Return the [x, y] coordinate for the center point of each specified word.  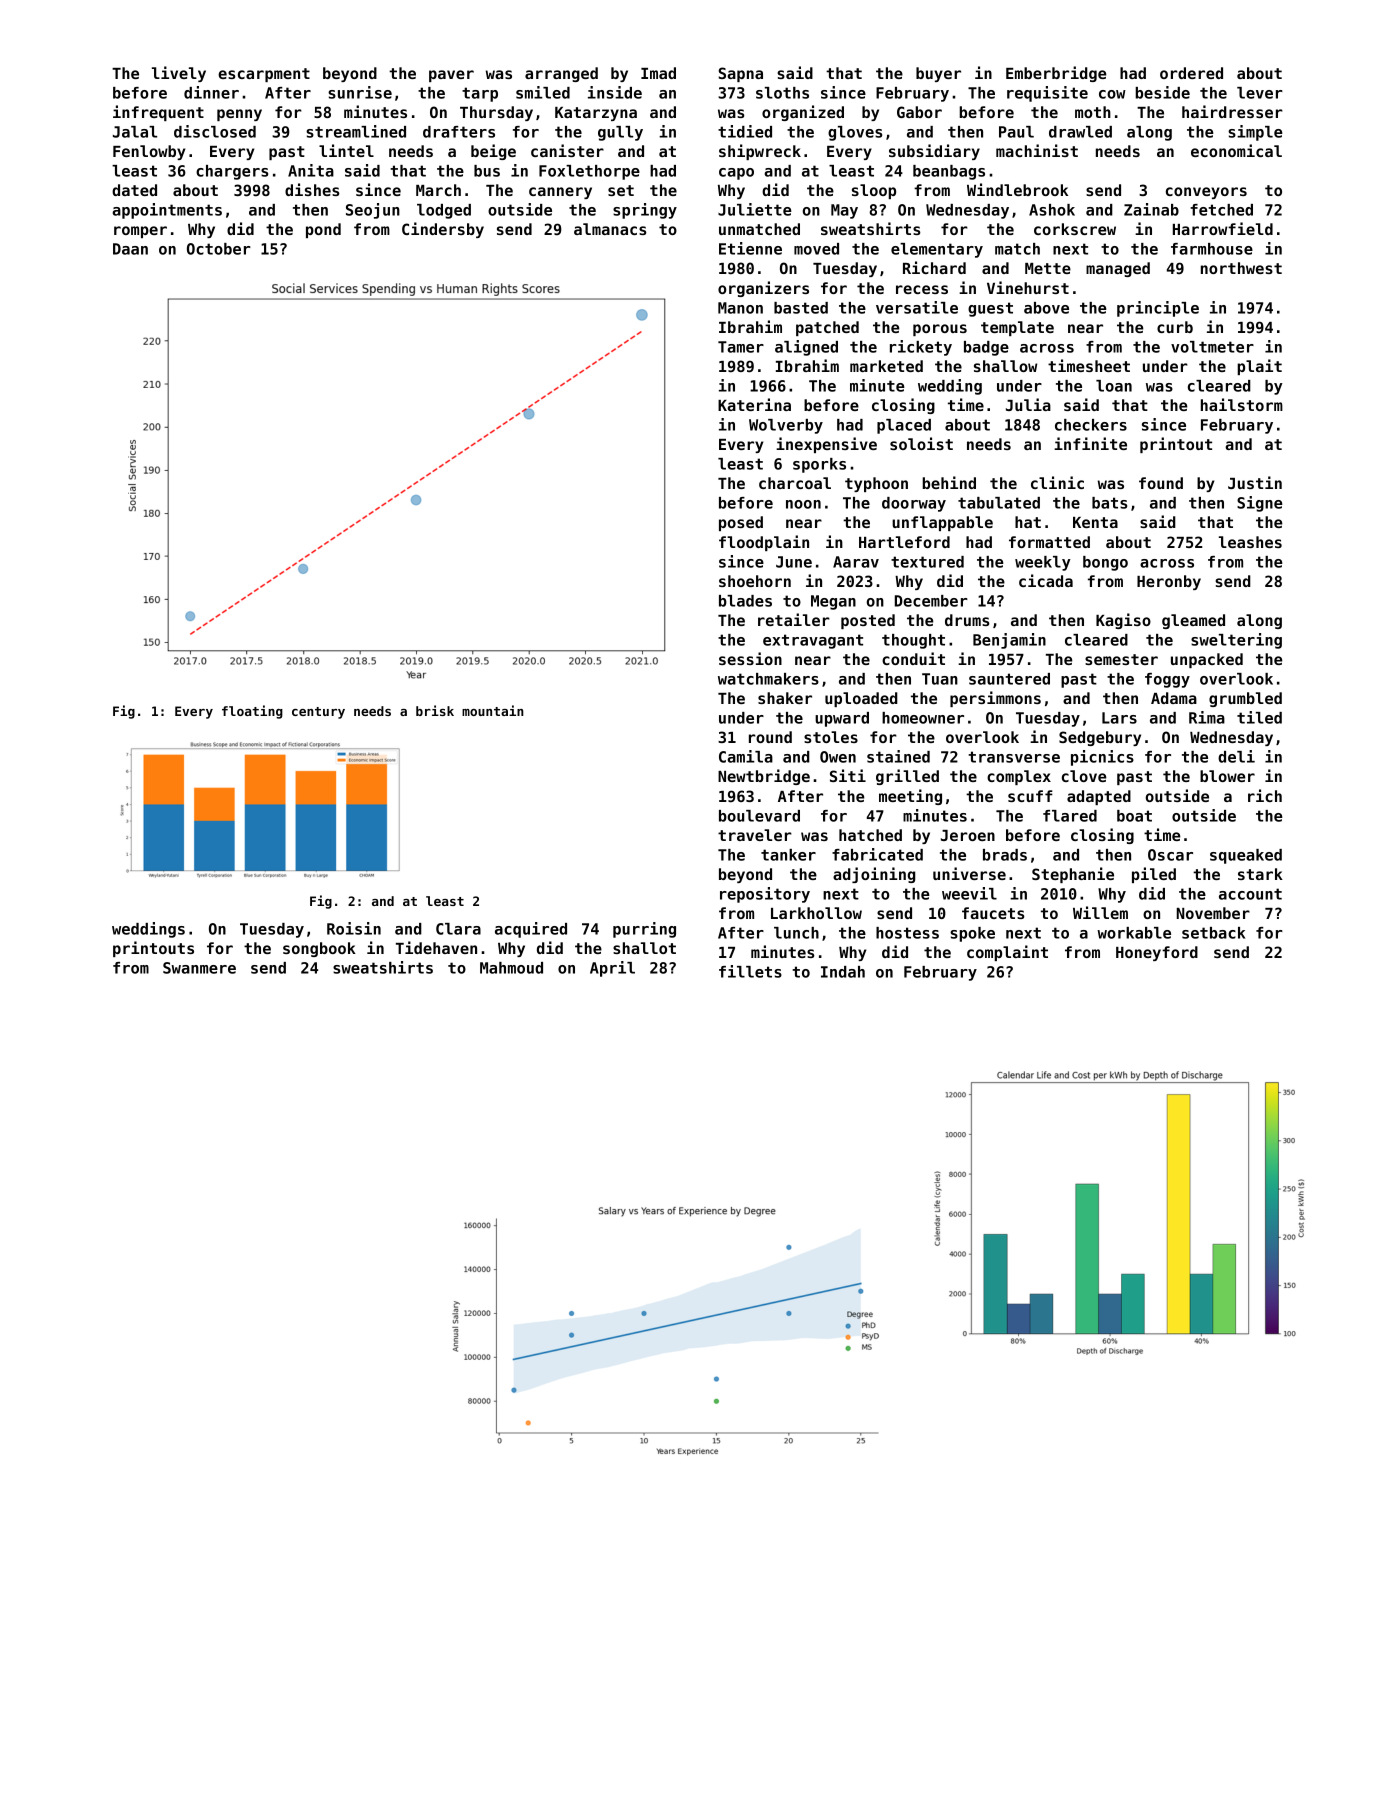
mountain [493, 710]
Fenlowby [149, 152]
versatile [917, 307]
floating [252, 712]
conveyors [1206, 193]
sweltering [1236, 641]
